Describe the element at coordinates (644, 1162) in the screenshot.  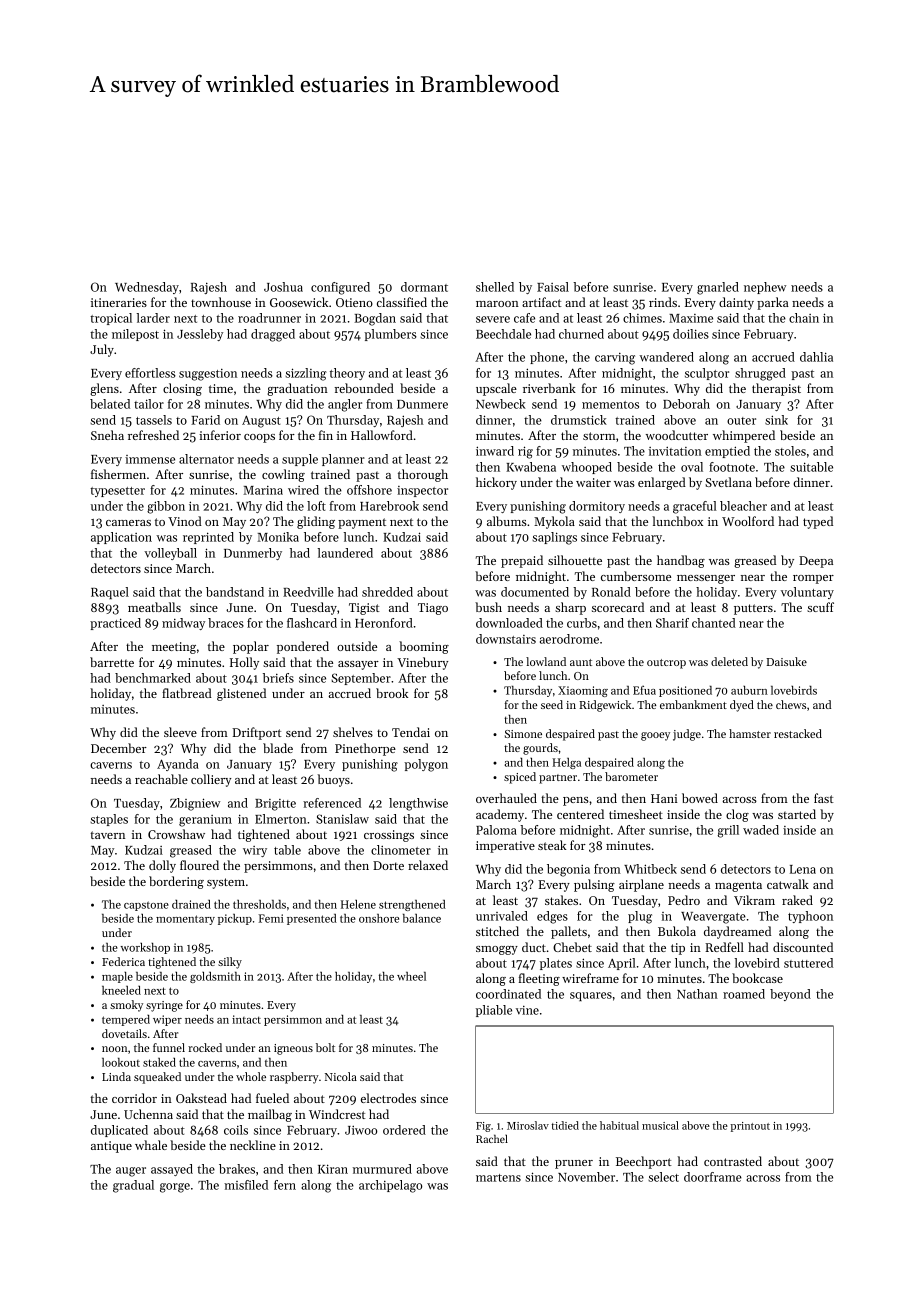
I see `Beechport` at that location.
